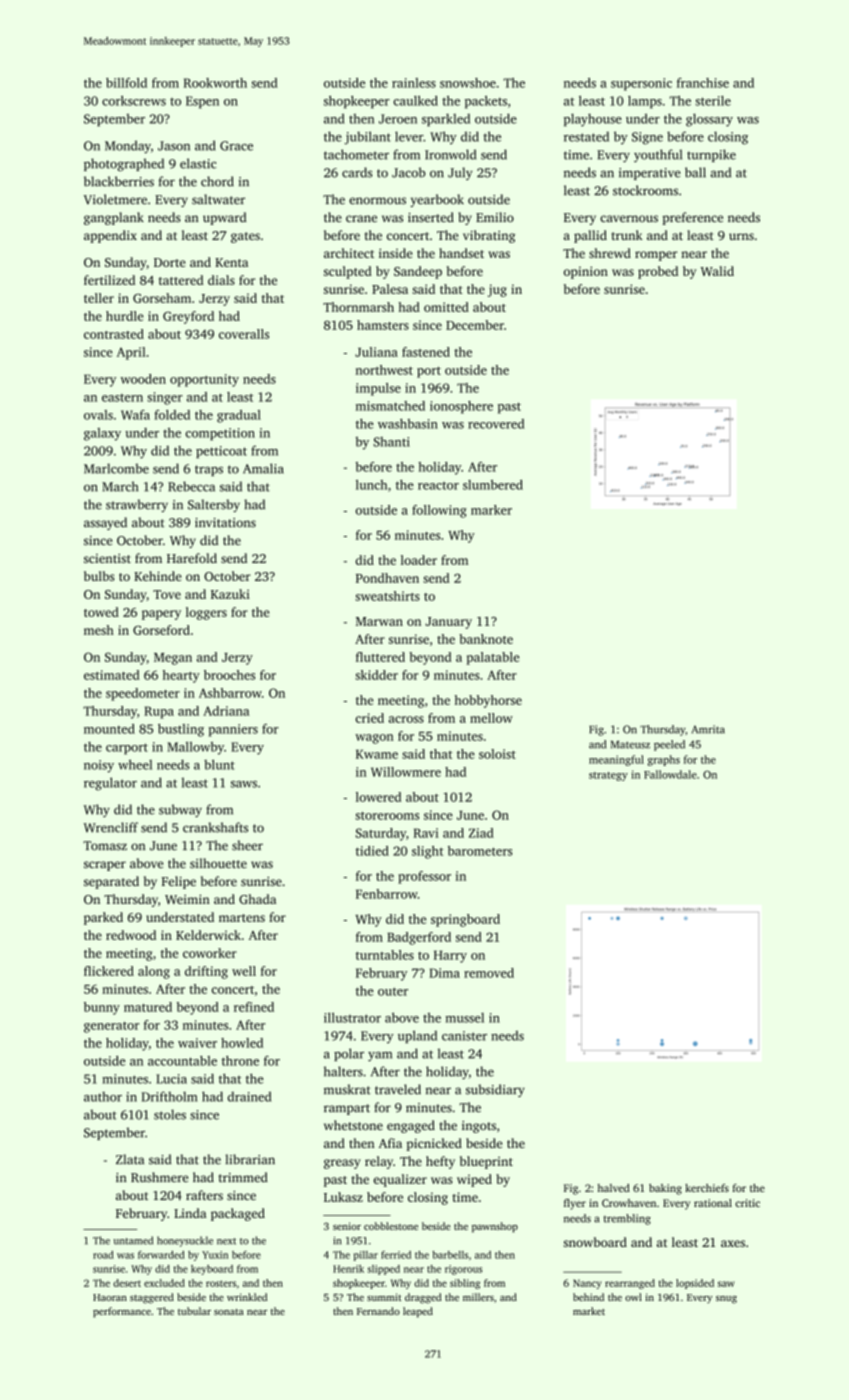  What do you see at coordinates (741, 236) in the document?
I see `urns` at bounding box center [741, 236].
